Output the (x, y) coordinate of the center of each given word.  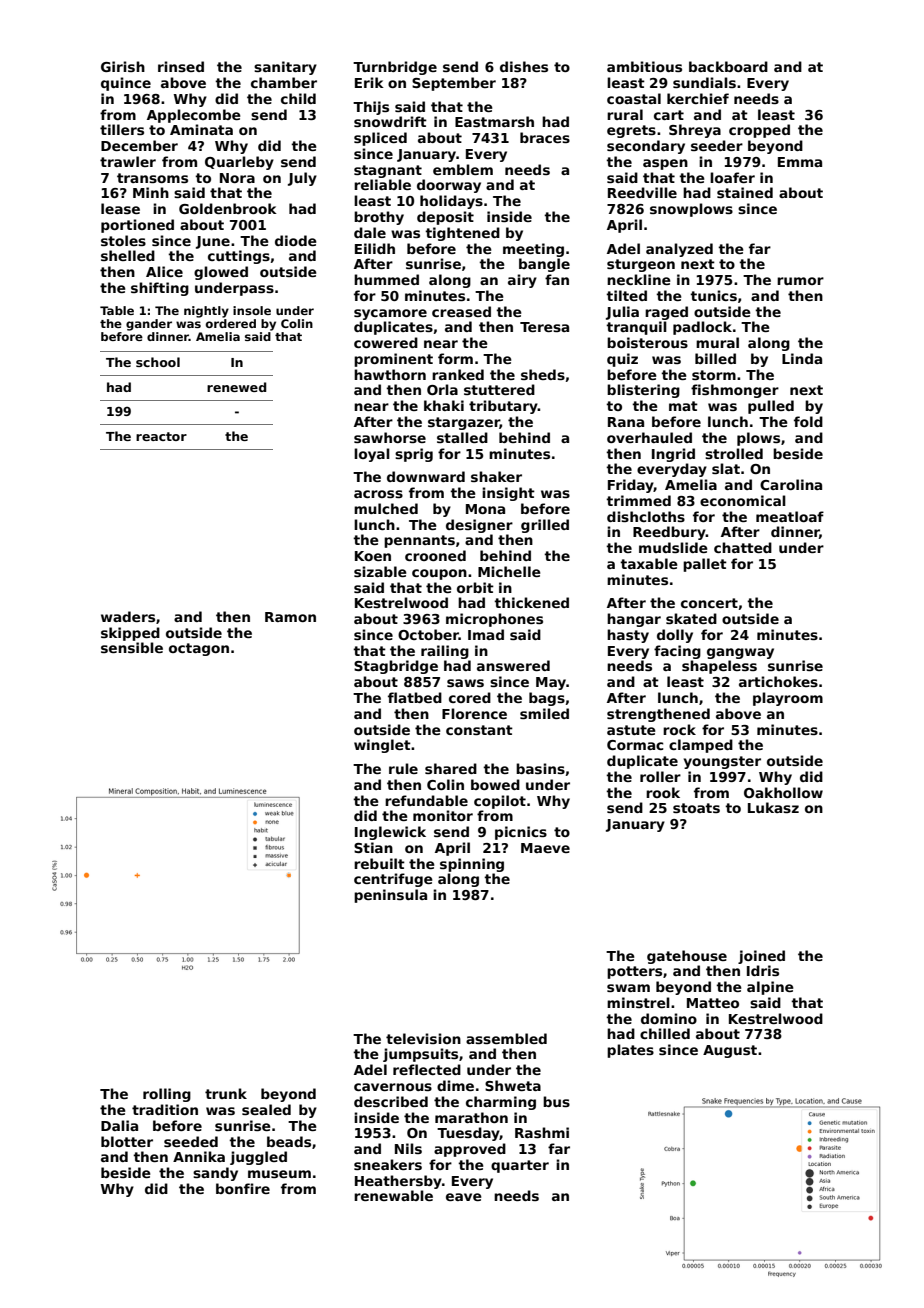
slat (726, 468)
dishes (524, 66)
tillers (122, 129)
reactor (161, 436)
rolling (167, 1095)
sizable (380, 571)
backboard (728, 66)
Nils (408, 1148)
